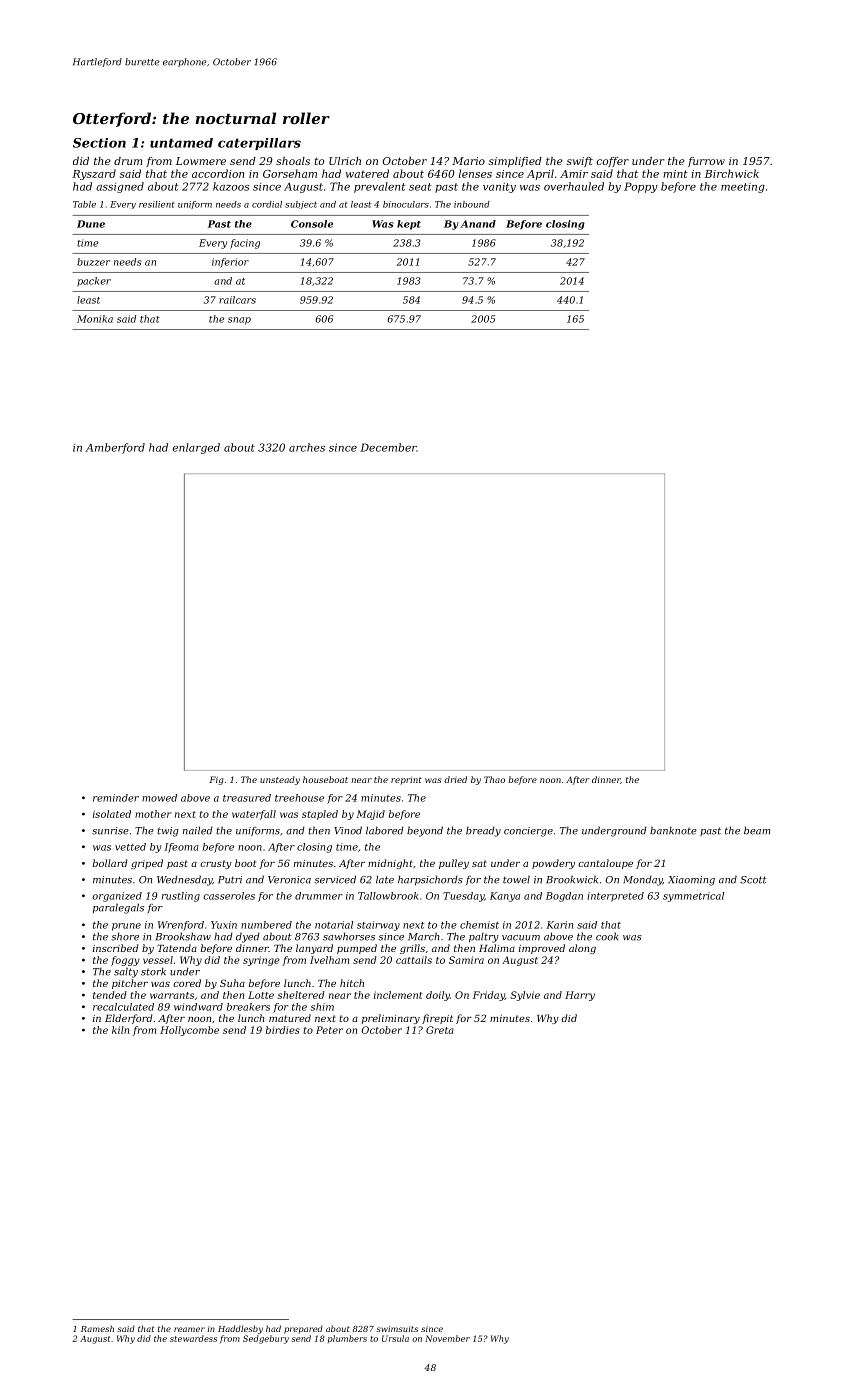 The image size is (849, 1400). What do you see at coordinates (580, 996) in the page?
I see `Harry` at bounding box center [580, 996].
